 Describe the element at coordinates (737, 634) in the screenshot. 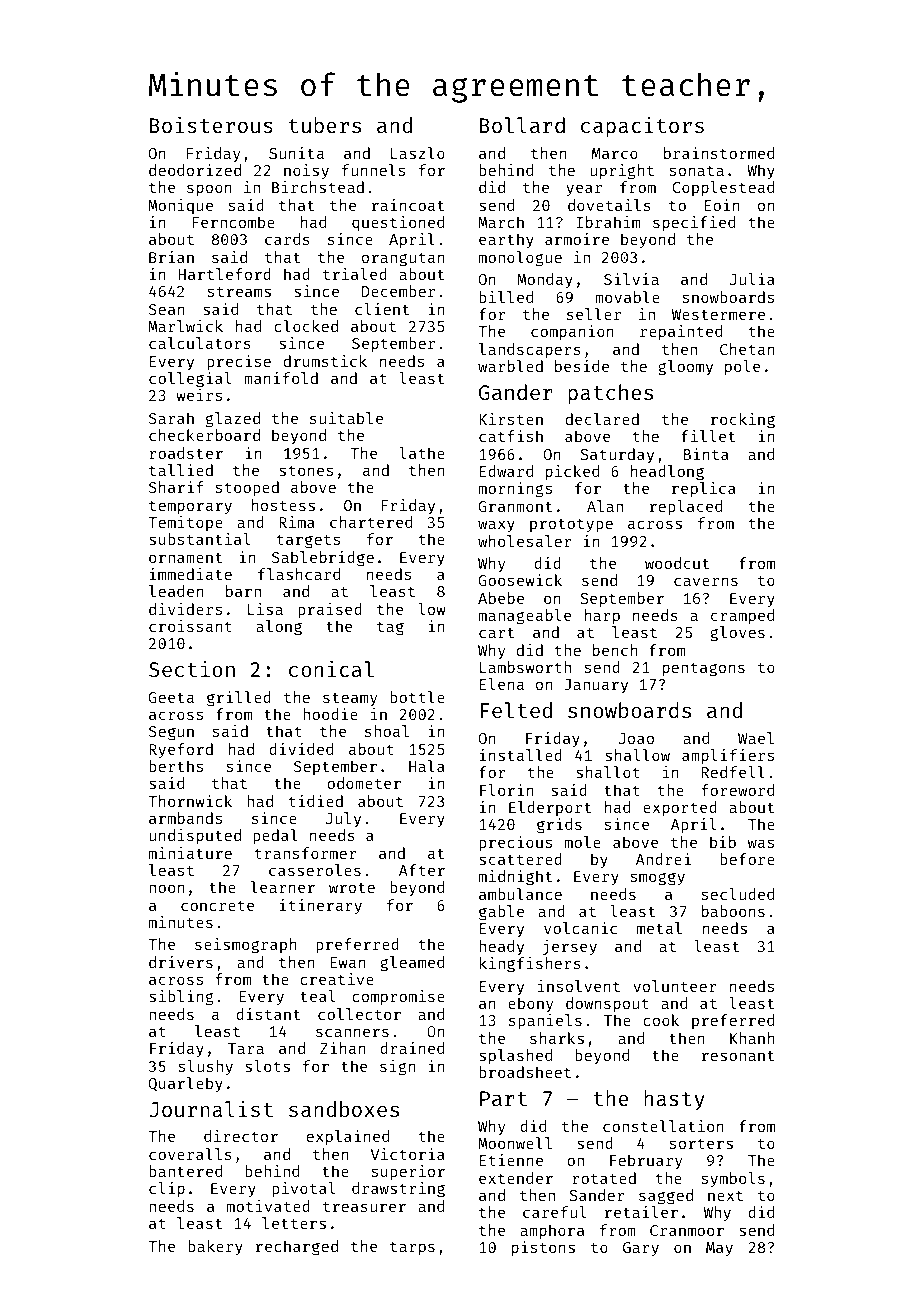

I see `gloves` at that location.
